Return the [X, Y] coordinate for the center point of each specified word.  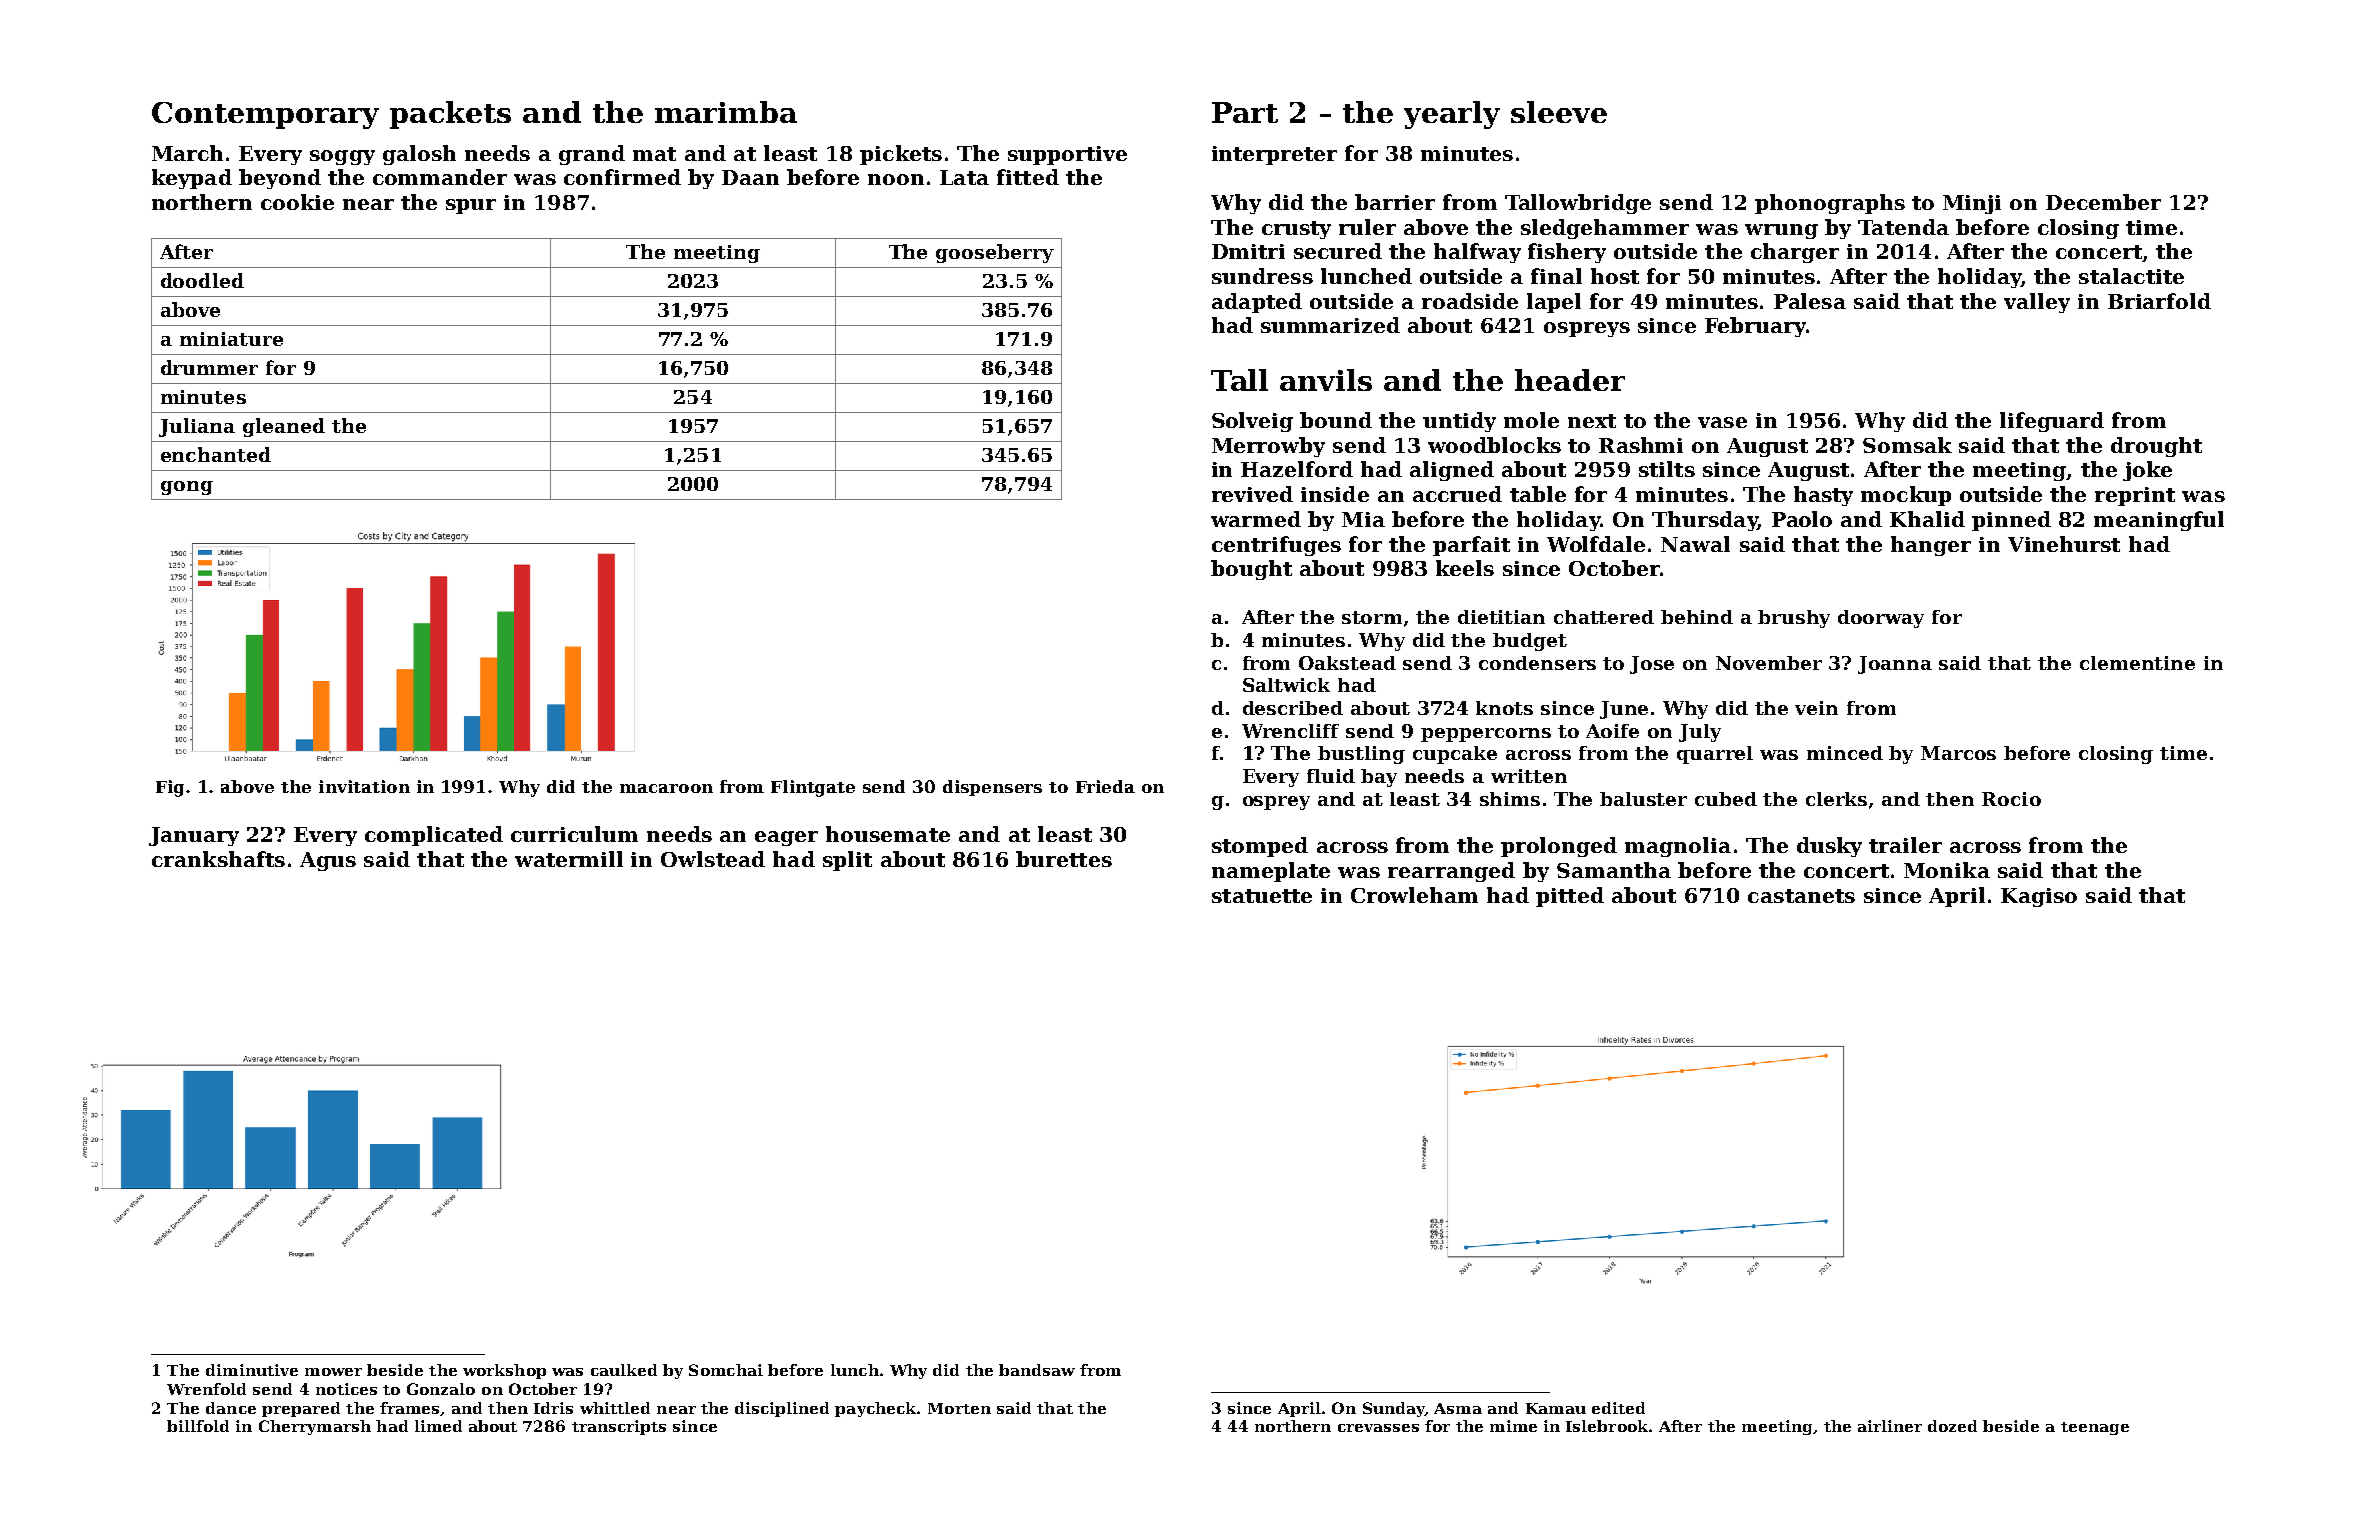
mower [333, 1372]
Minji [1972, 204]
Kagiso [2039, 897]
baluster [1643, 799]
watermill [569, 859]
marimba [726, 112]
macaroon [666, 788]
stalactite [2131, 276]
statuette [1262, 896]
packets [450, 115]
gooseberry [995, 253]
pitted [1570, 897]
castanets [1801, 896]
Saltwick [1286, 685]
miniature [231, 339]
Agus [328, 861]
